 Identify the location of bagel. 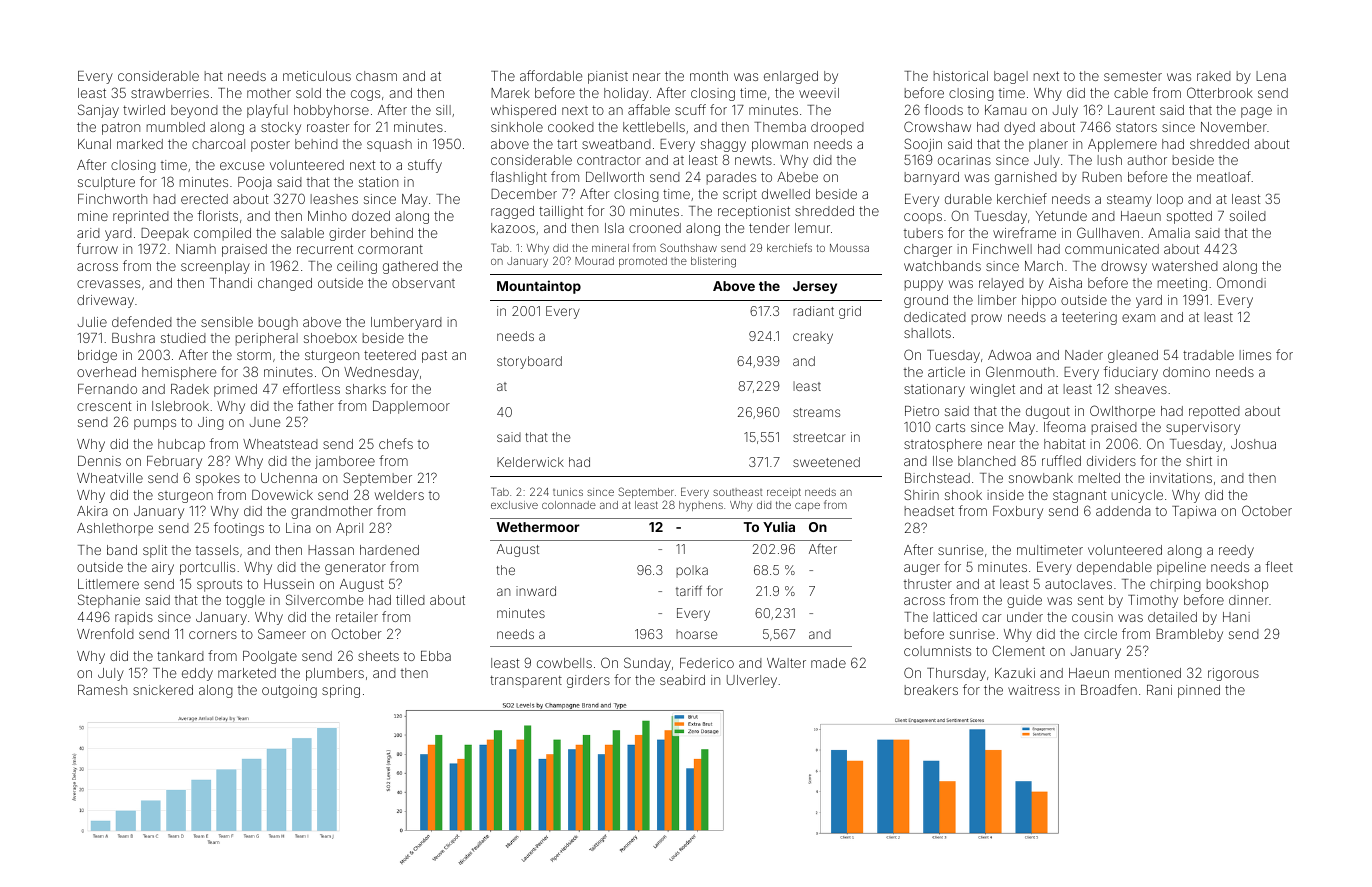
(1011, 77).
